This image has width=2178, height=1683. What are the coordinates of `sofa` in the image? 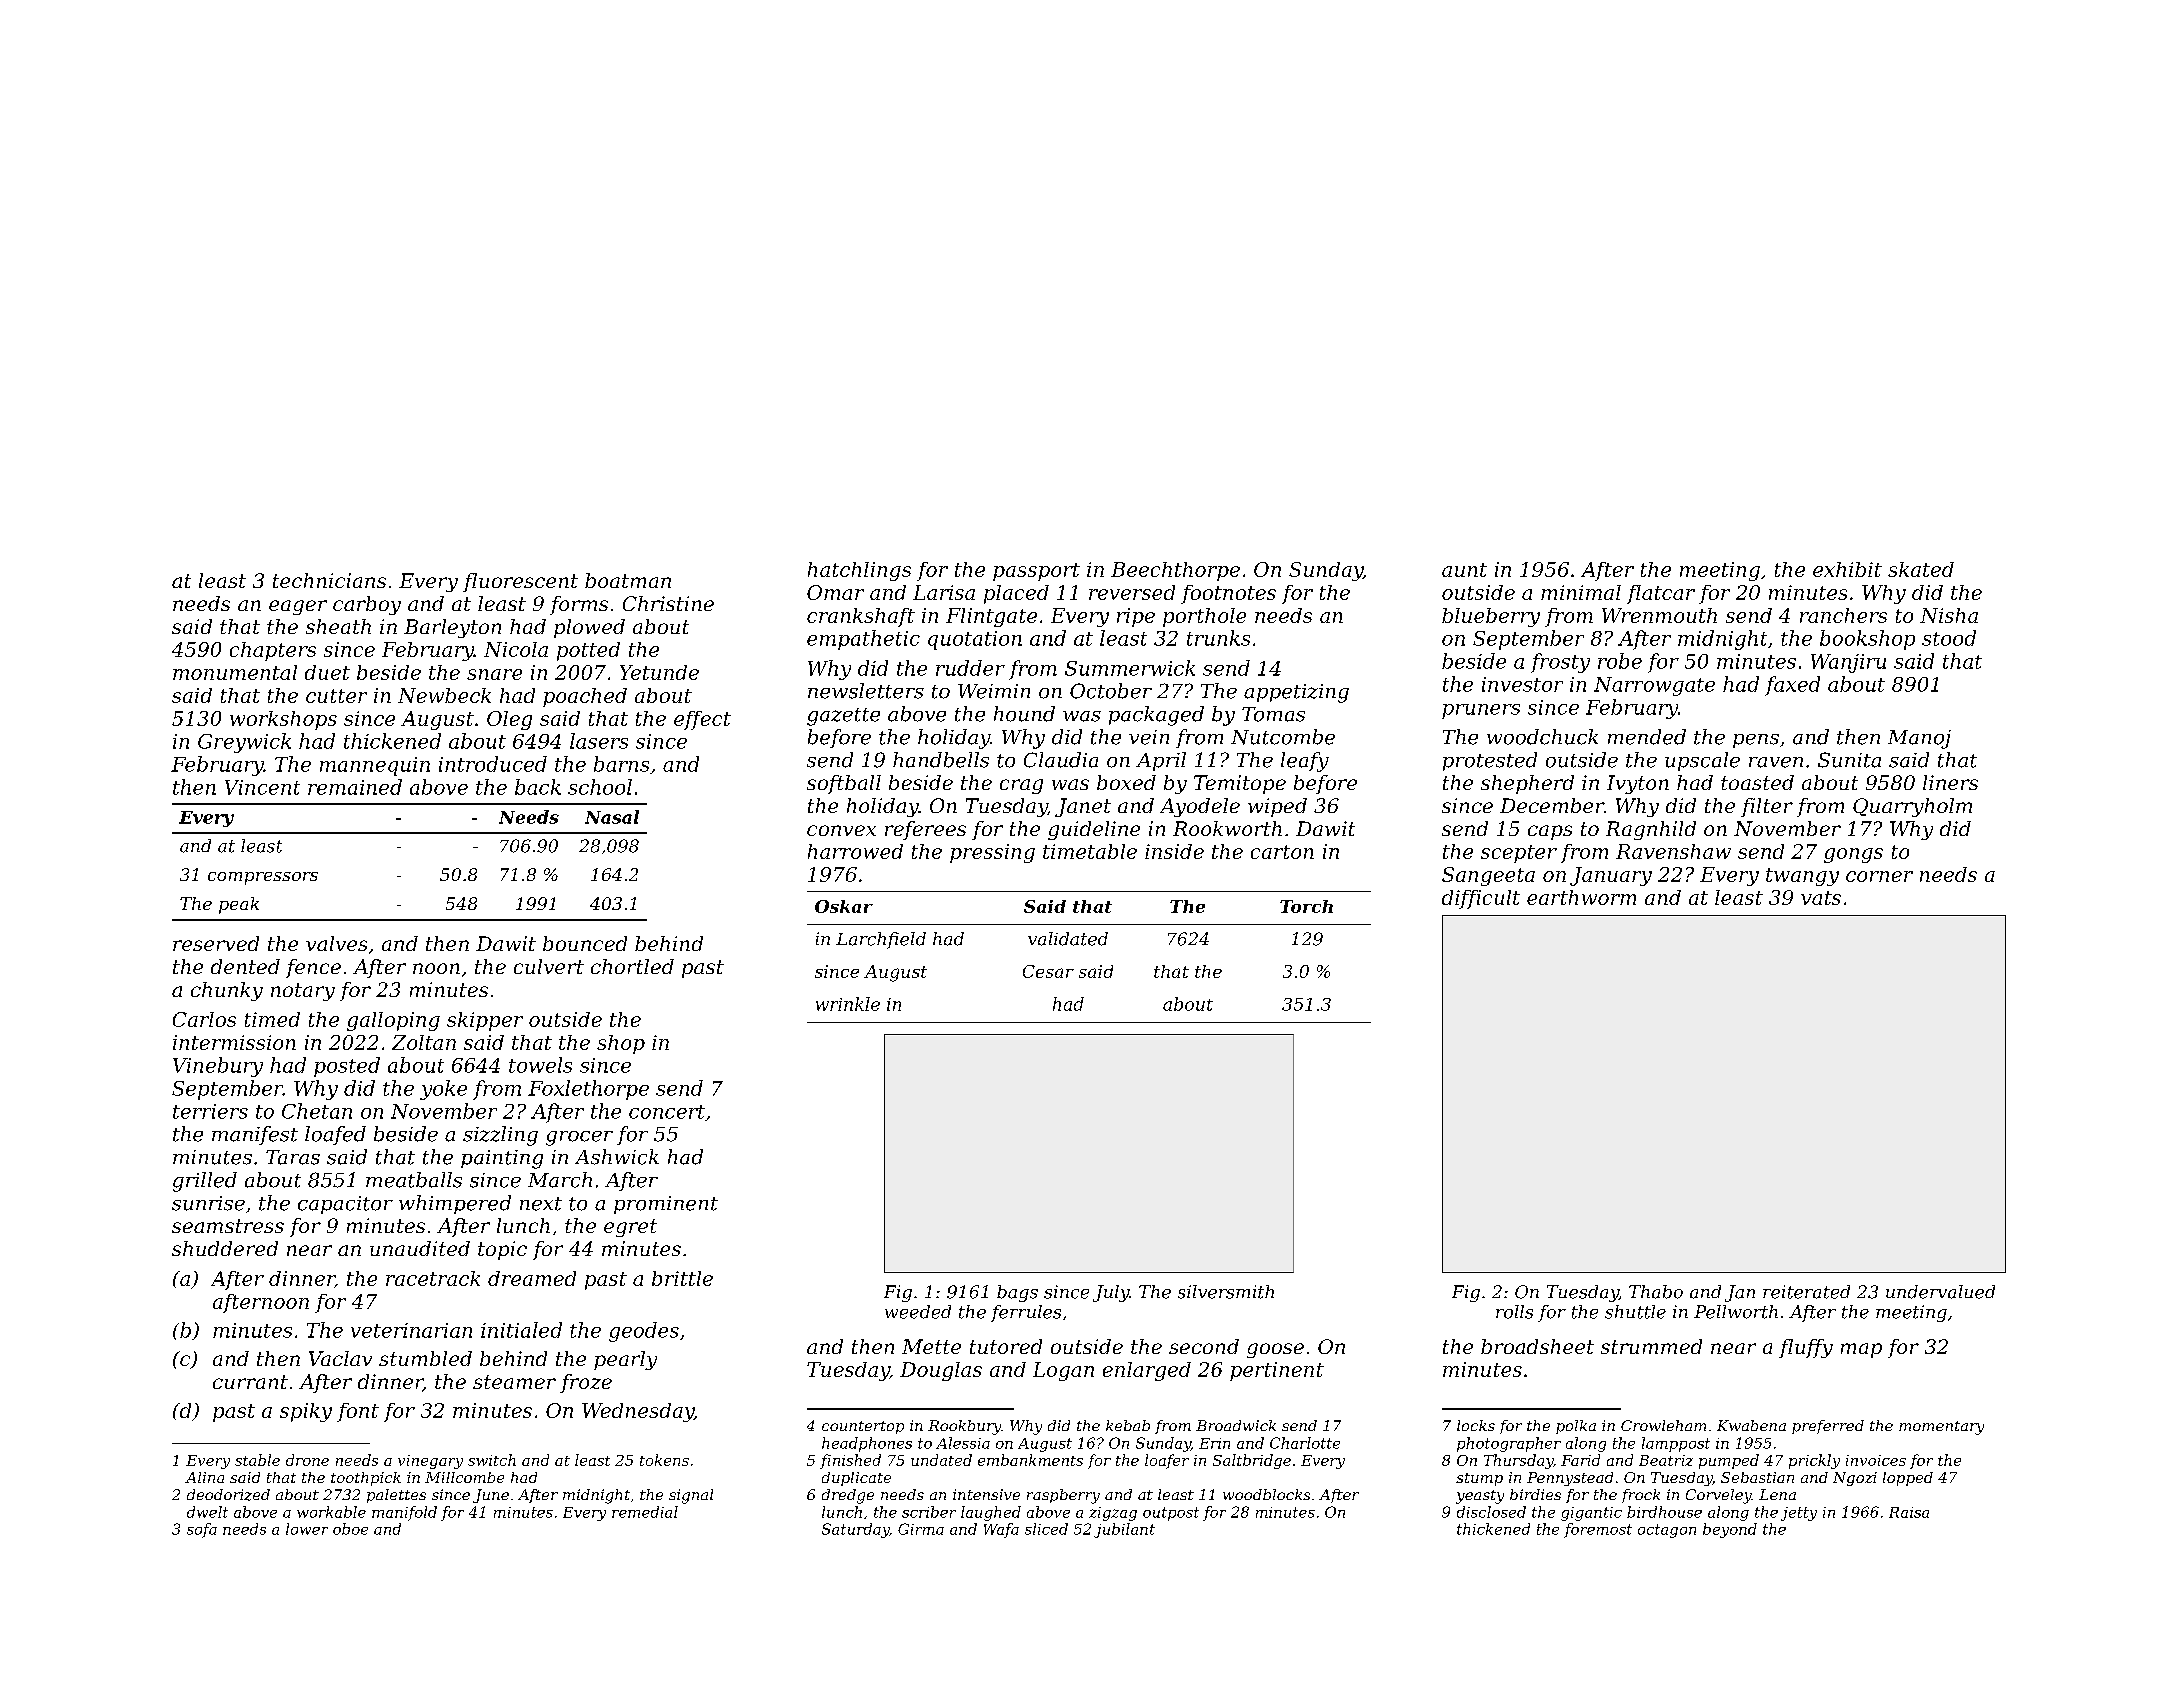 It's located at (202, 1530).
